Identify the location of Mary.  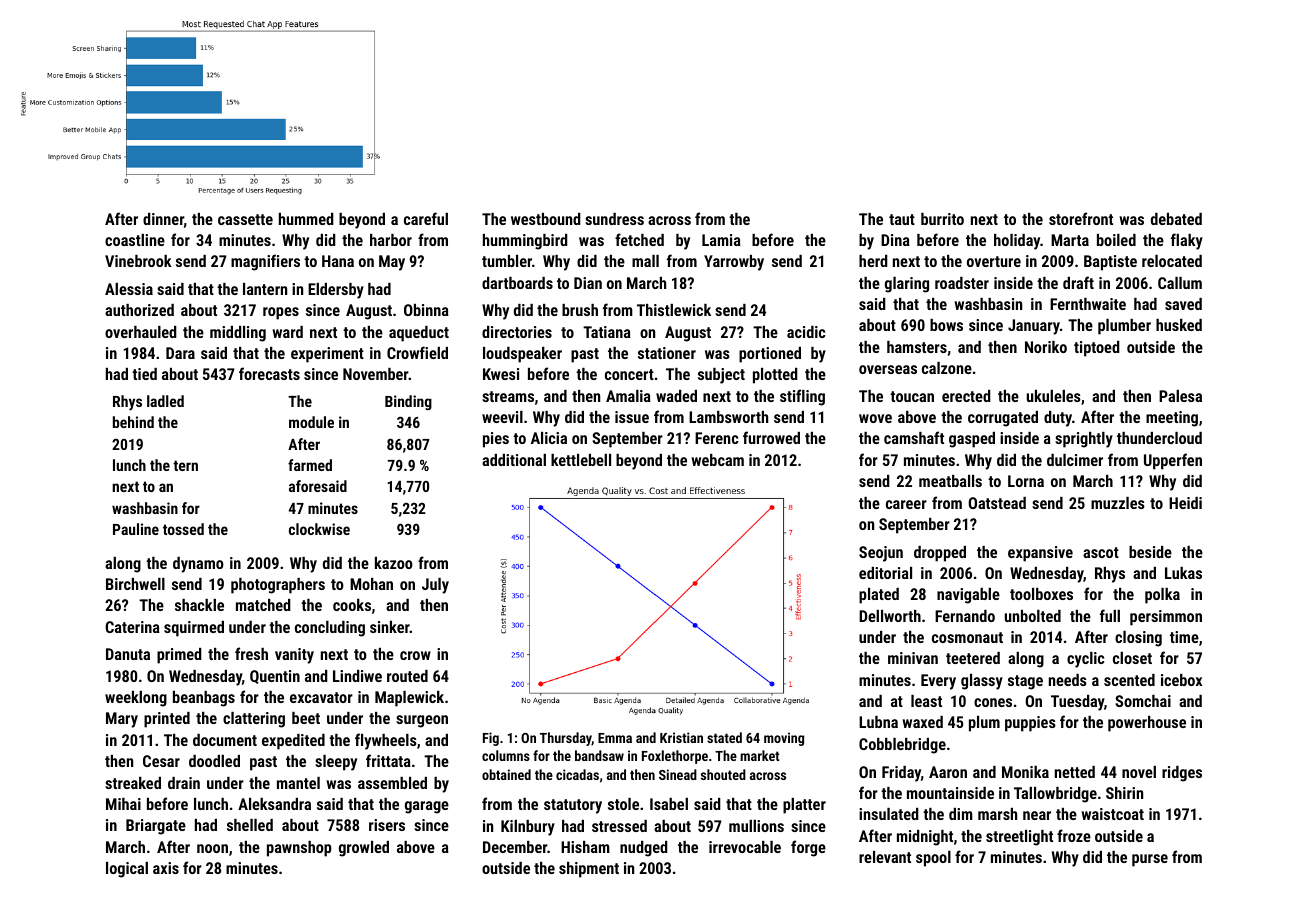
(122, 720).
